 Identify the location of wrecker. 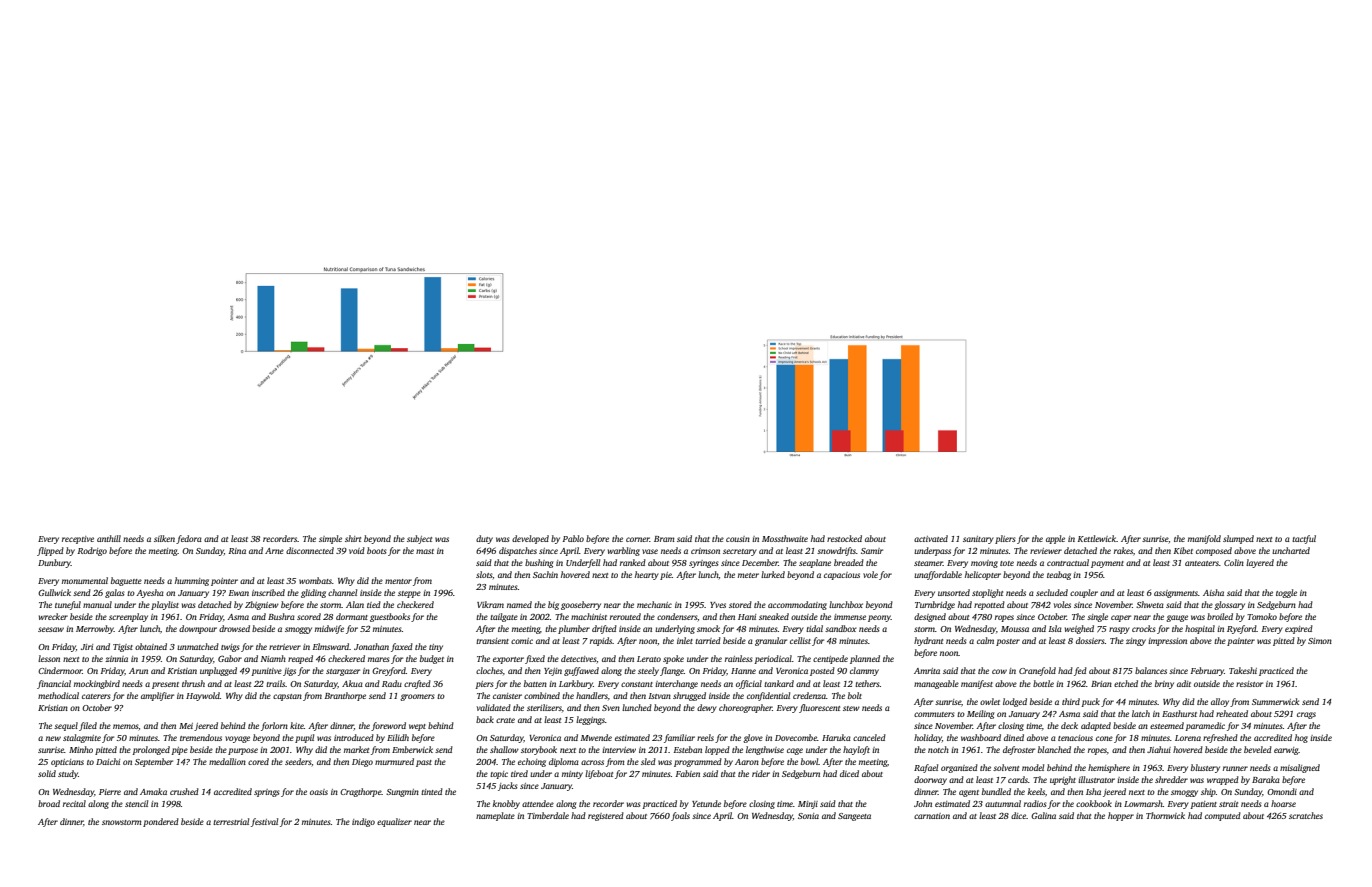
(53, 616).
